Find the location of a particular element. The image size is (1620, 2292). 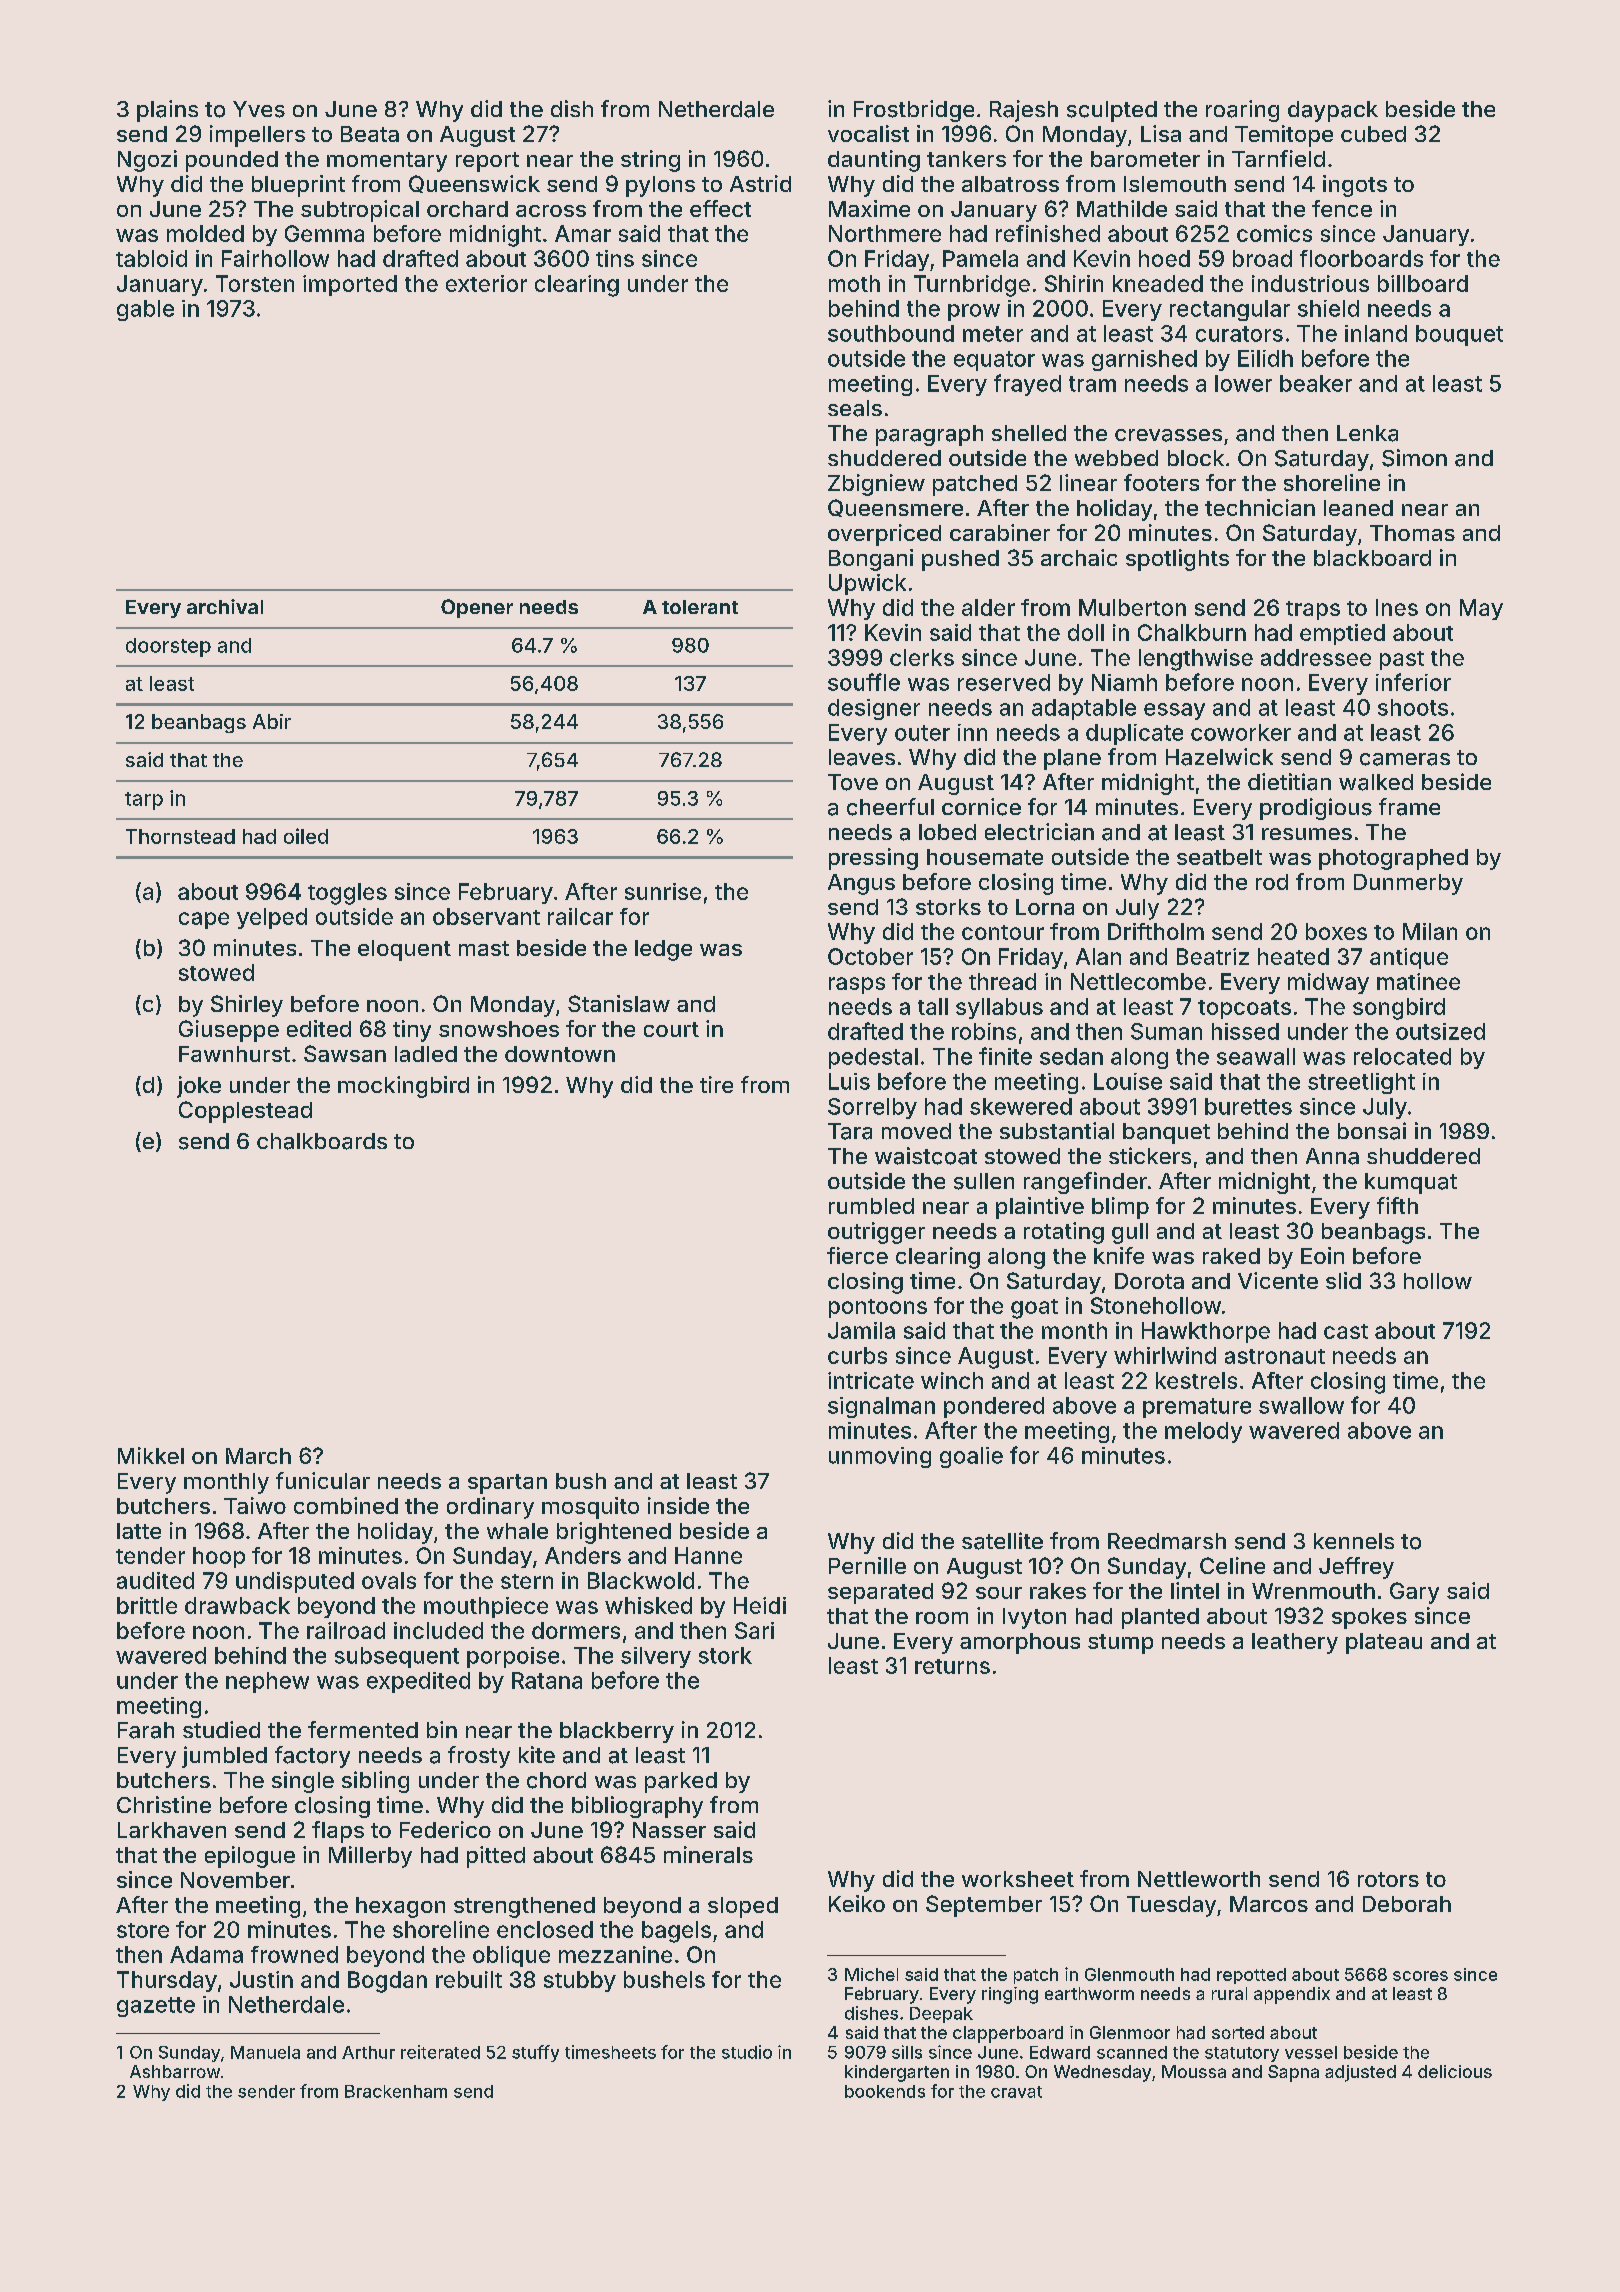

billboard is located at coordinates (1423, 283).
